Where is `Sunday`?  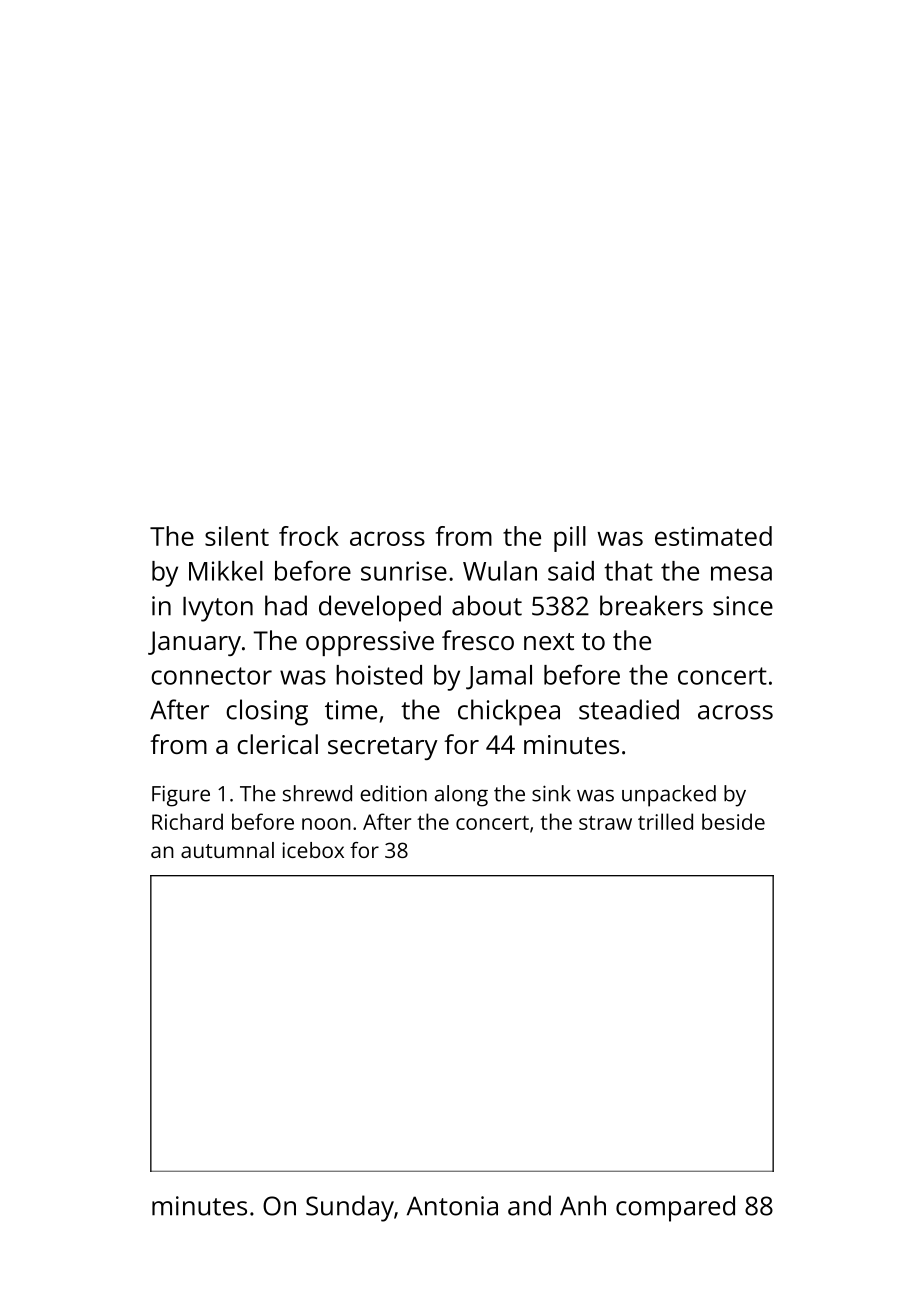
Sunday is located at coordinates (350, 1208).
